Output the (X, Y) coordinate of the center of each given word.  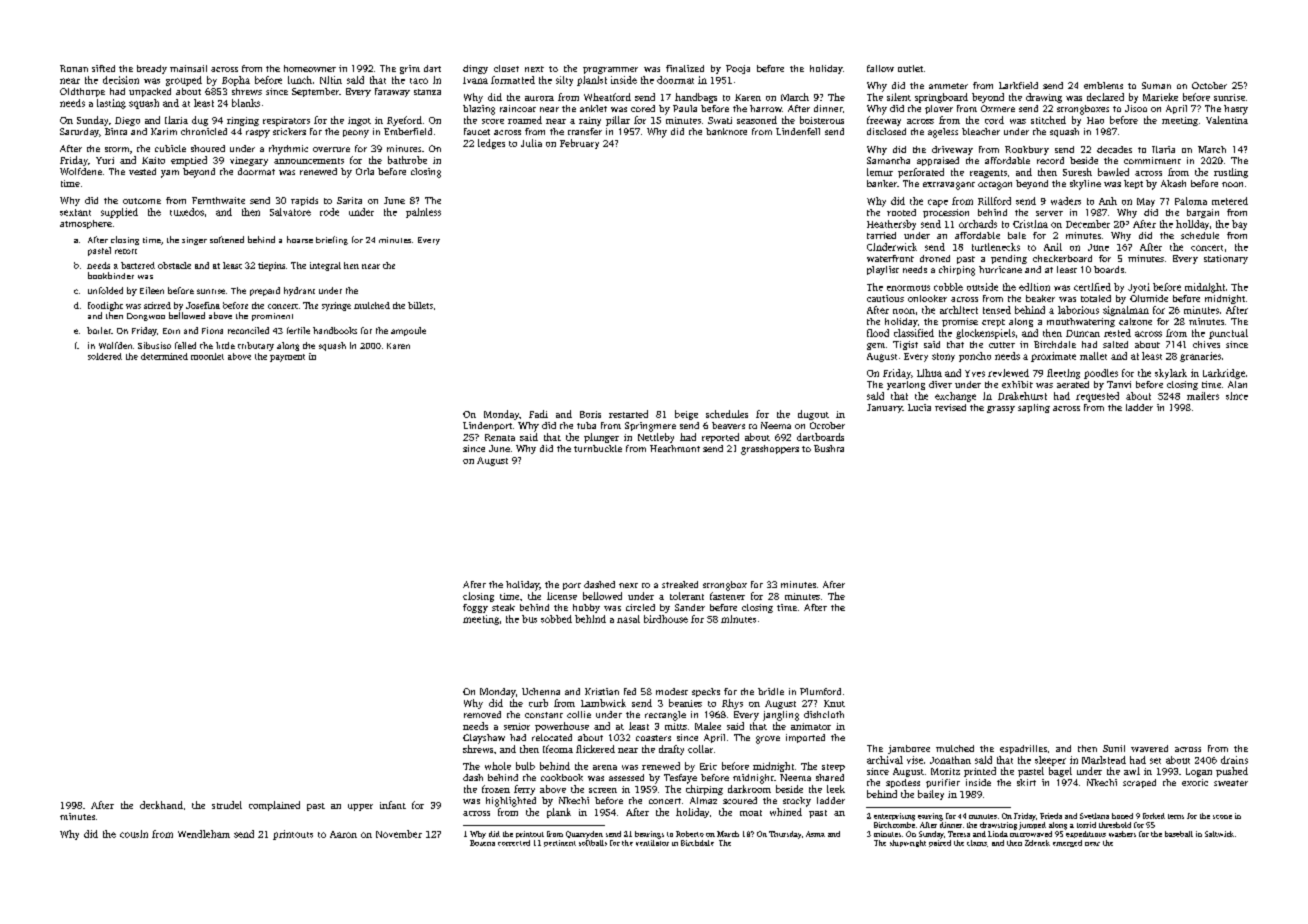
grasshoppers (770, 450)
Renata (500, 437)
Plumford (820, 691)
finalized (685, 68)
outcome (142, 201)
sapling (1034, 408)
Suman (1156, 85)
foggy (475, 608)
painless (423, 213)
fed (630, 691)
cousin (134, 834)
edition (1034, 287)
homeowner (310, 68)
